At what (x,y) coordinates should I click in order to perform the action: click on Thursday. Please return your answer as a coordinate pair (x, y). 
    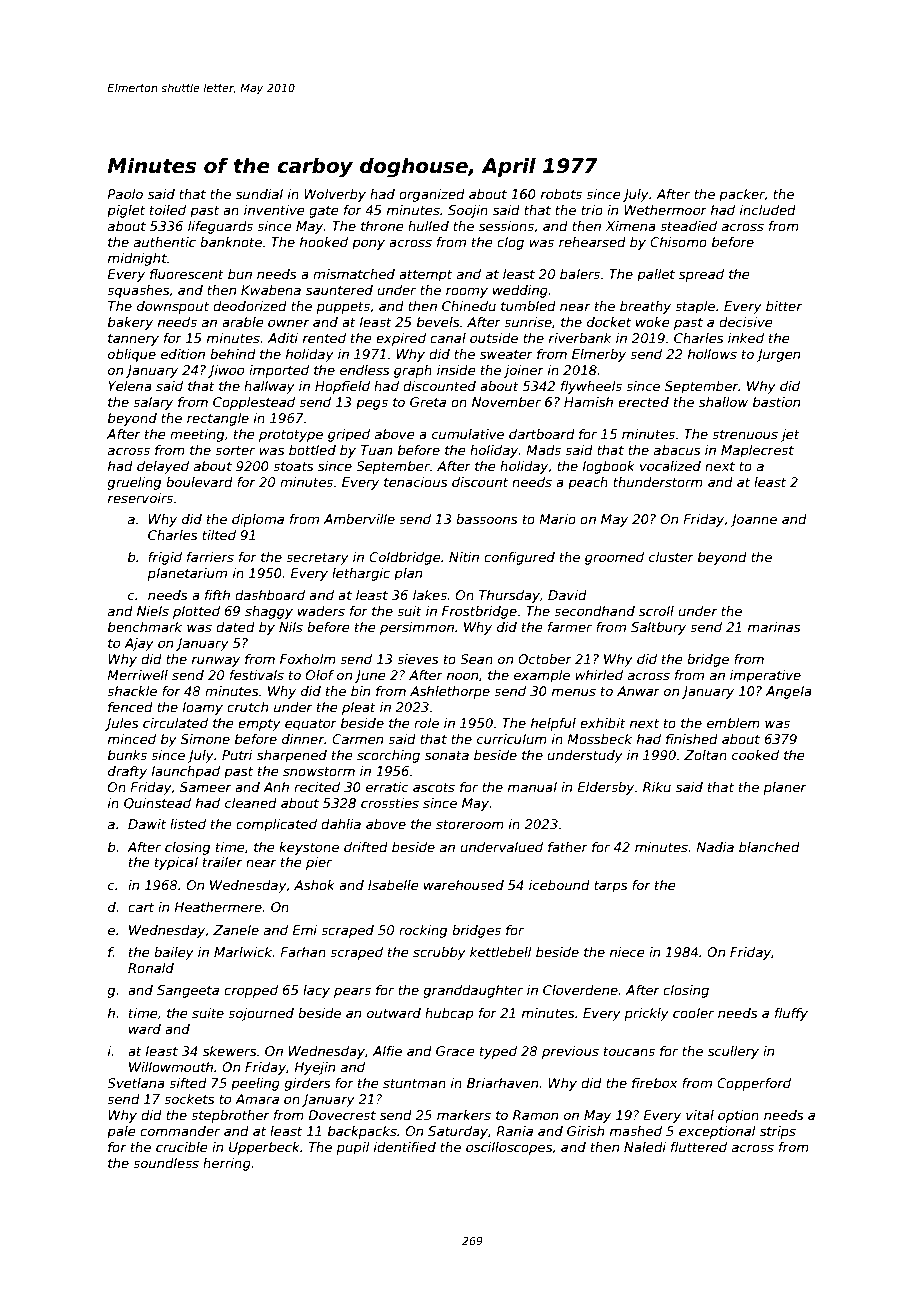
    Looking at the image, I should click on (509, 596).
